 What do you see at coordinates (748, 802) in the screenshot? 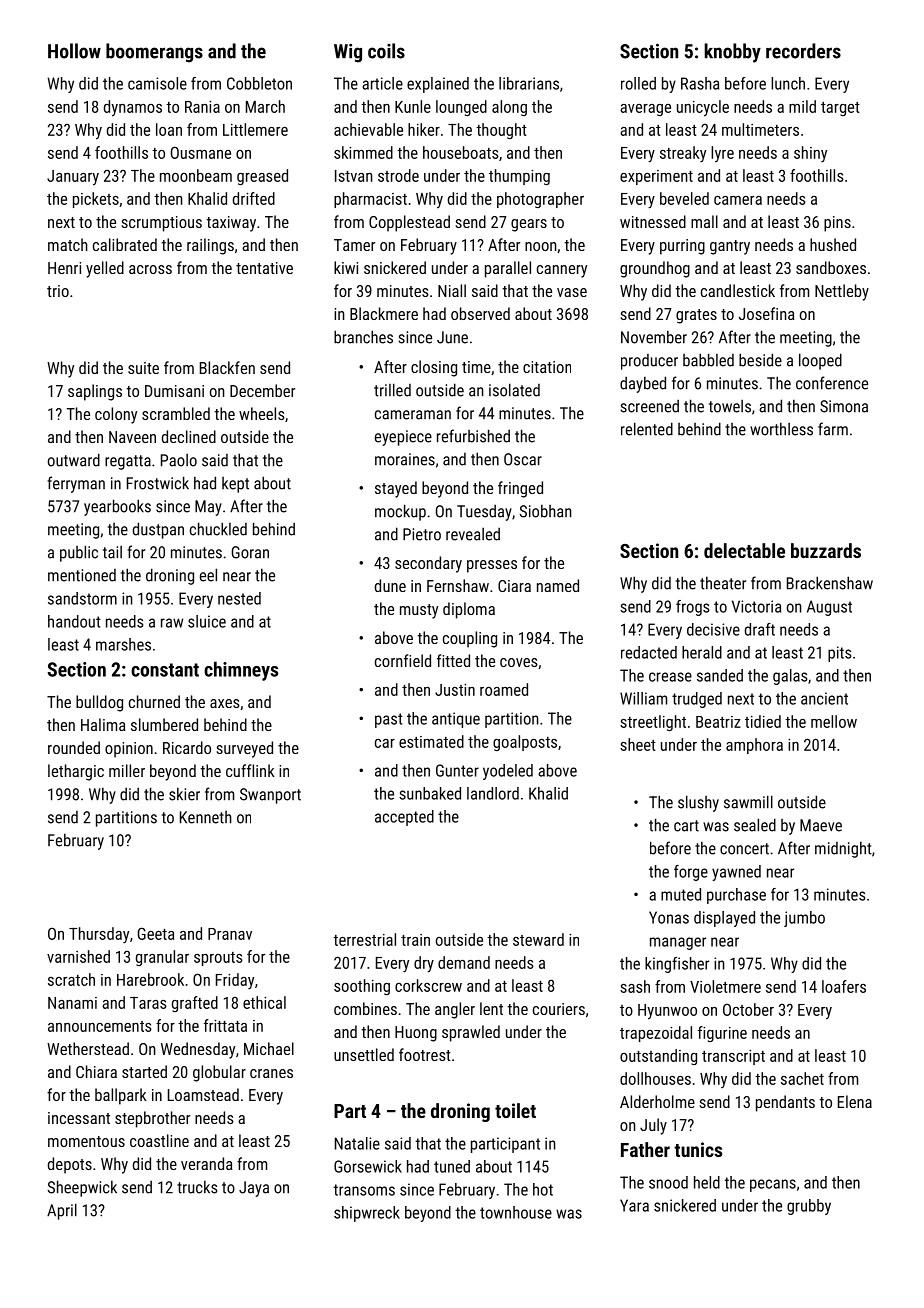
I see `sawmill` at bounding box center [748, 802].
